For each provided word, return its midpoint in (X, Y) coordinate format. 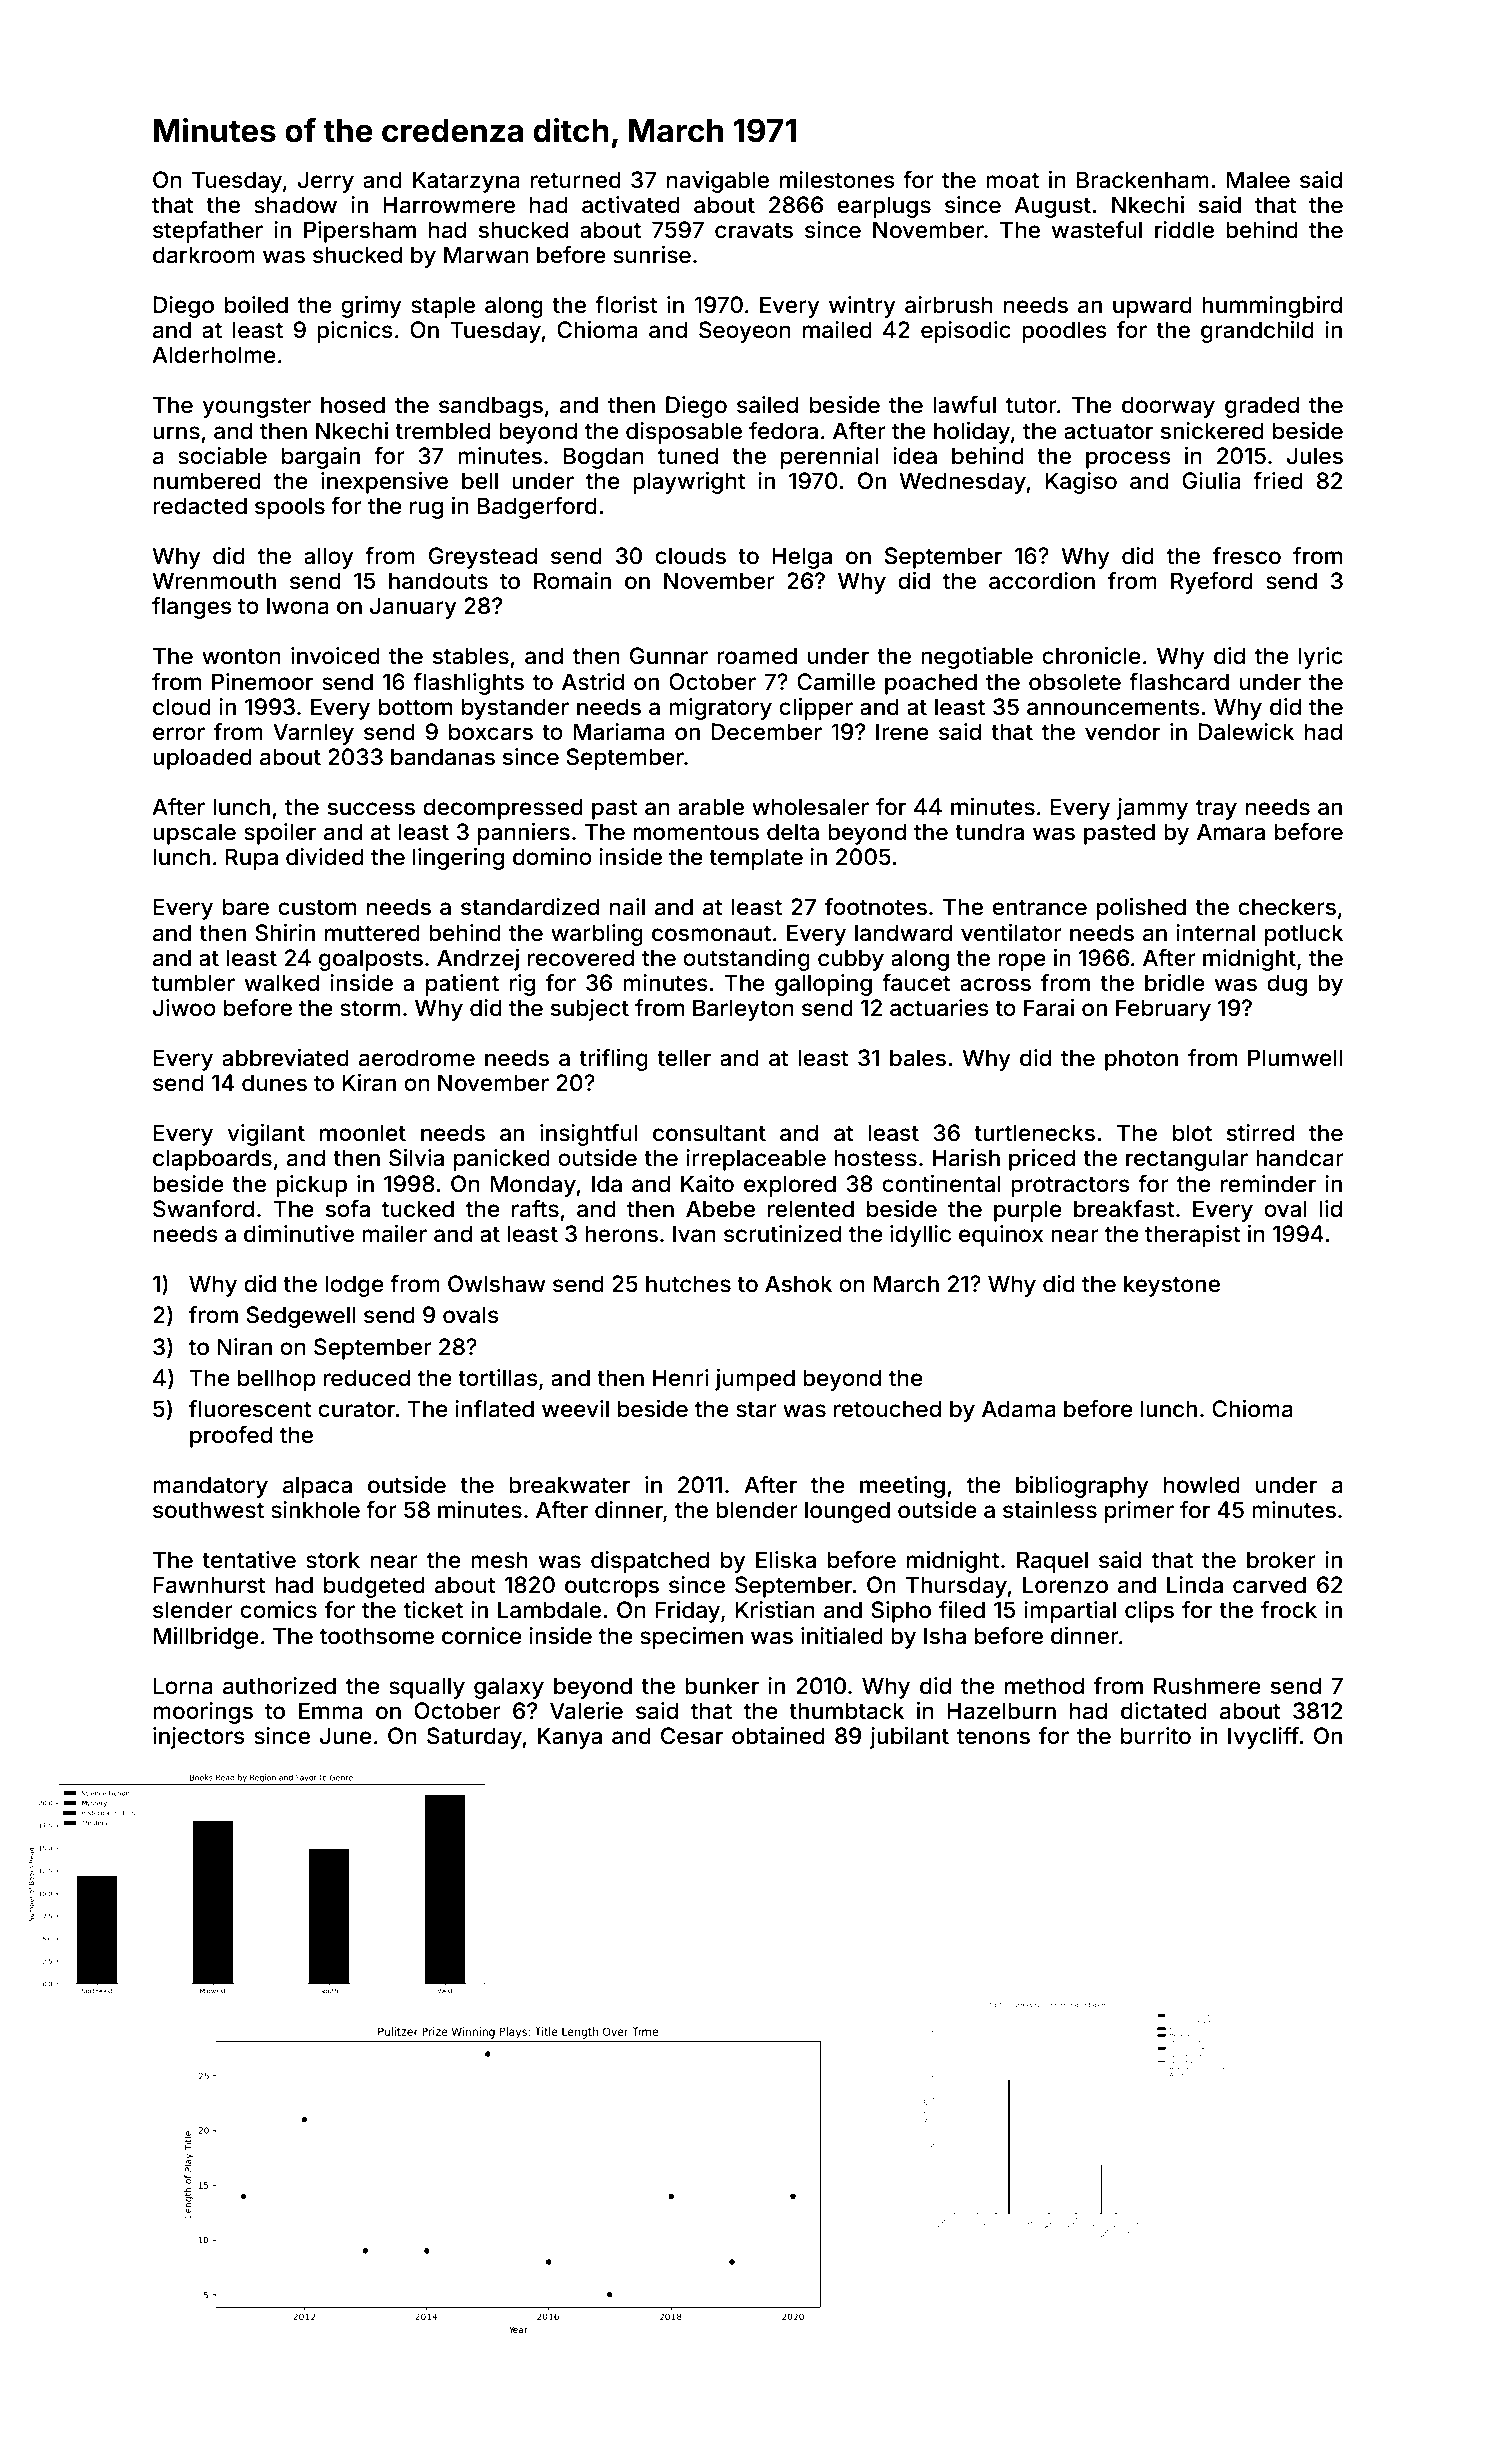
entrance (1039, 907)
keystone (1172, 1286)
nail (627, 907)
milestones (837, 180)
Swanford (203, 1209)
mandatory (210, 1487)
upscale (194, 834)
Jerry (326, 182)
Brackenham (1142, 180)
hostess (875, 1158)
